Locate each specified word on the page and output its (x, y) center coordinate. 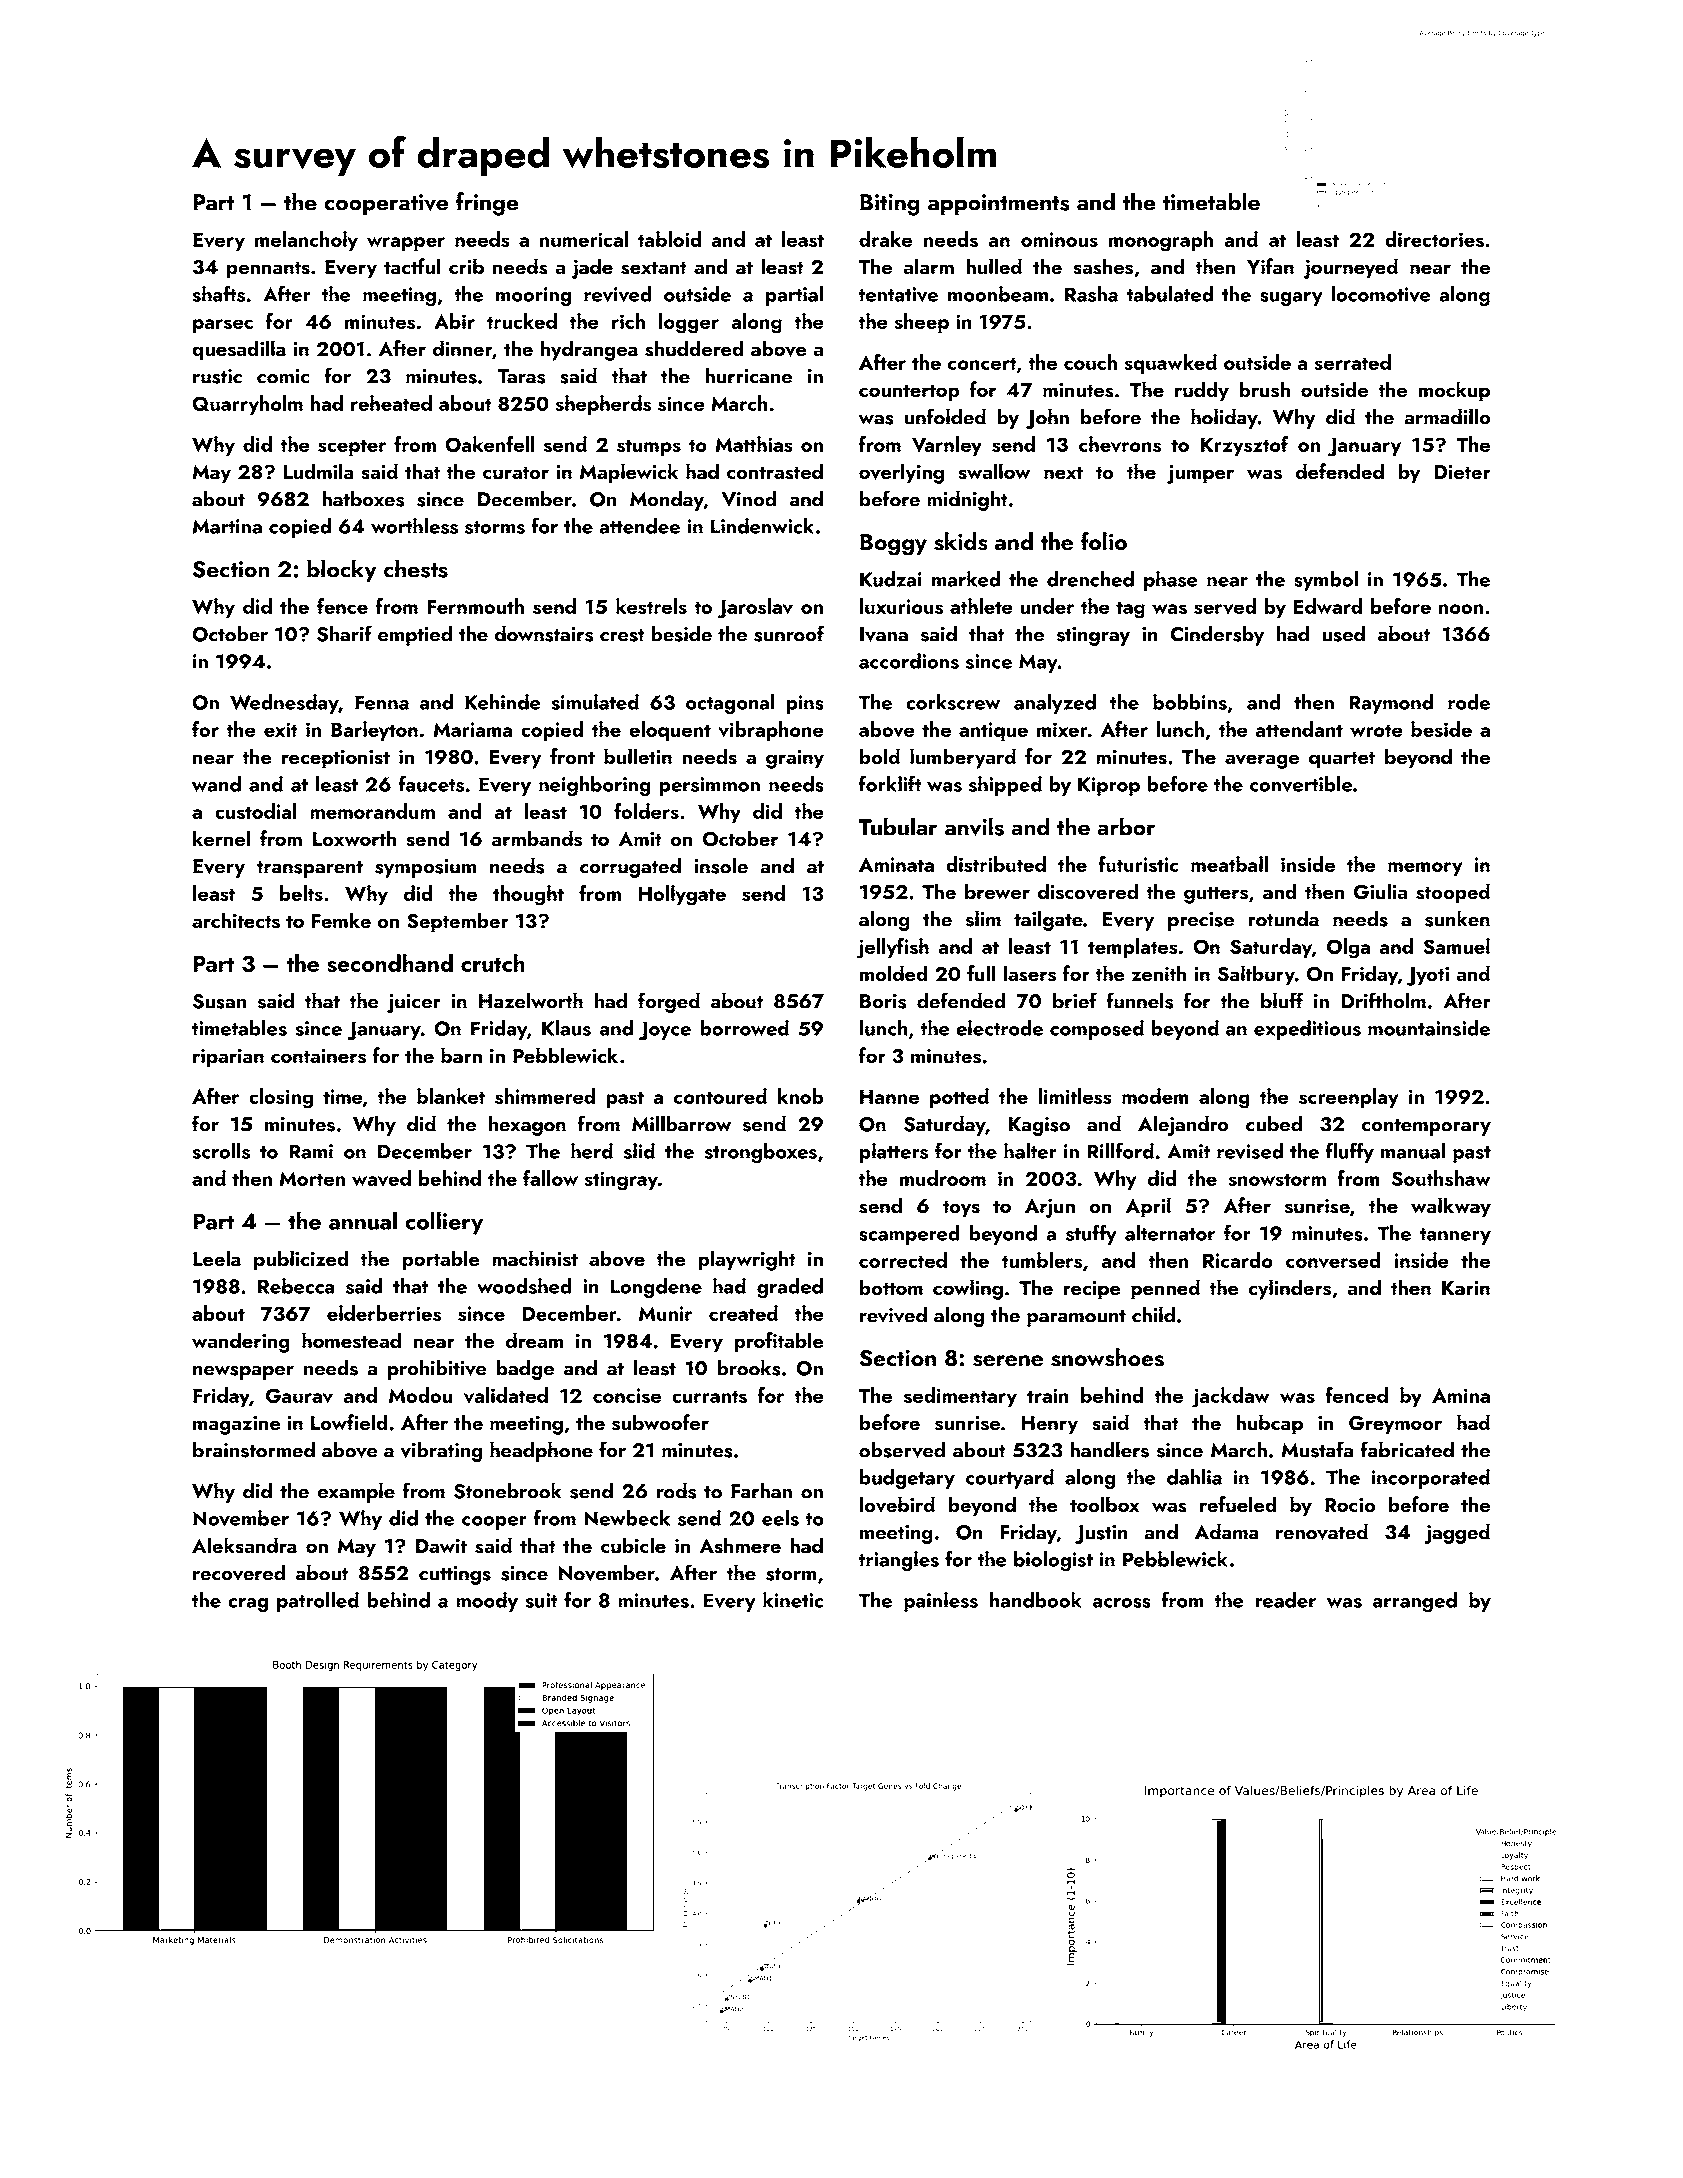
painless (941, 1602)
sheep (921, 323)
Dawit (441, 1546)
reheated (391, 403)
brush (1264, 389)
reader (1285, 1600)
